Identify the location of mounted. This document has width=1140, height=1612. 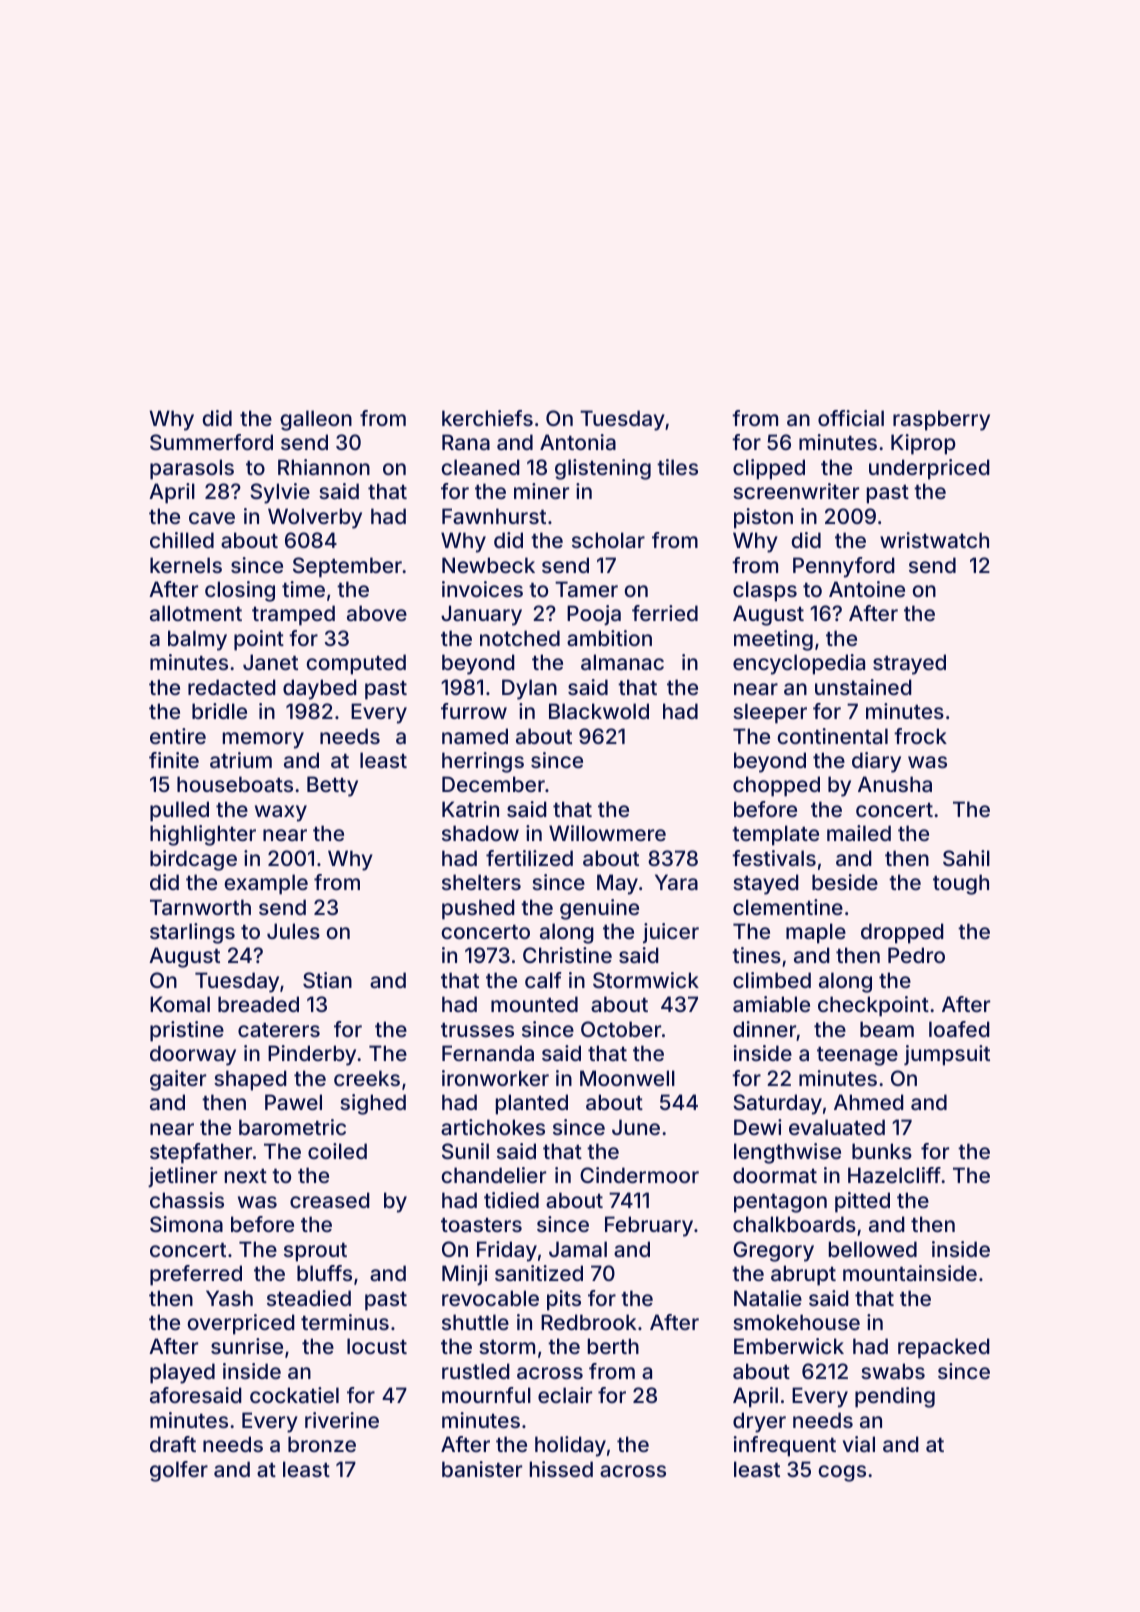
(534, 1004).
